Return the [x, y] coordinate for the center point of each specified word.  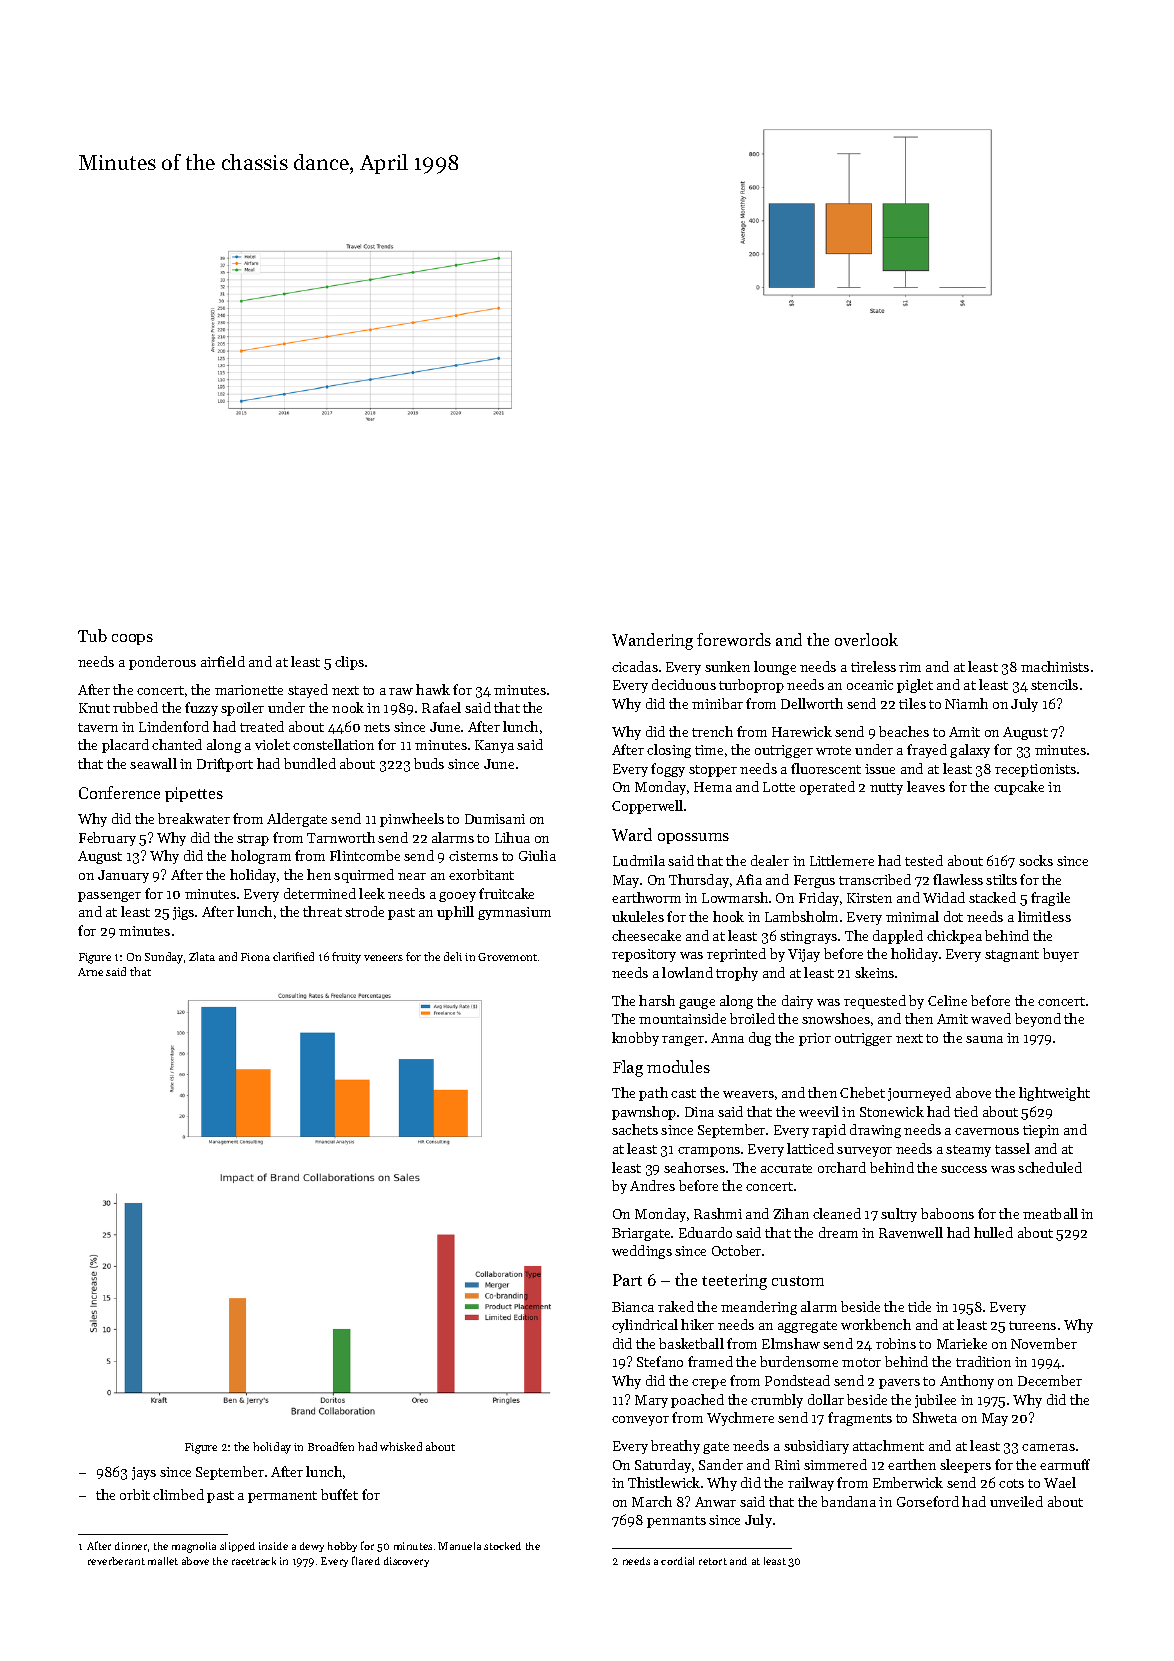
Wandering [652, 641]
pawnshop [644, 1113]
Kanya [494, 746]
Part [627, 1280]
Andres [652, 1185]
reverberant [116, 1561]
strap [253, 840]
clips [349, 663]
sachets [635, 1129]
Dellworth [812, 703]
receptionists [1035, 770]
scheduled [1050, 1167]
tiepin [1041, 1131]
